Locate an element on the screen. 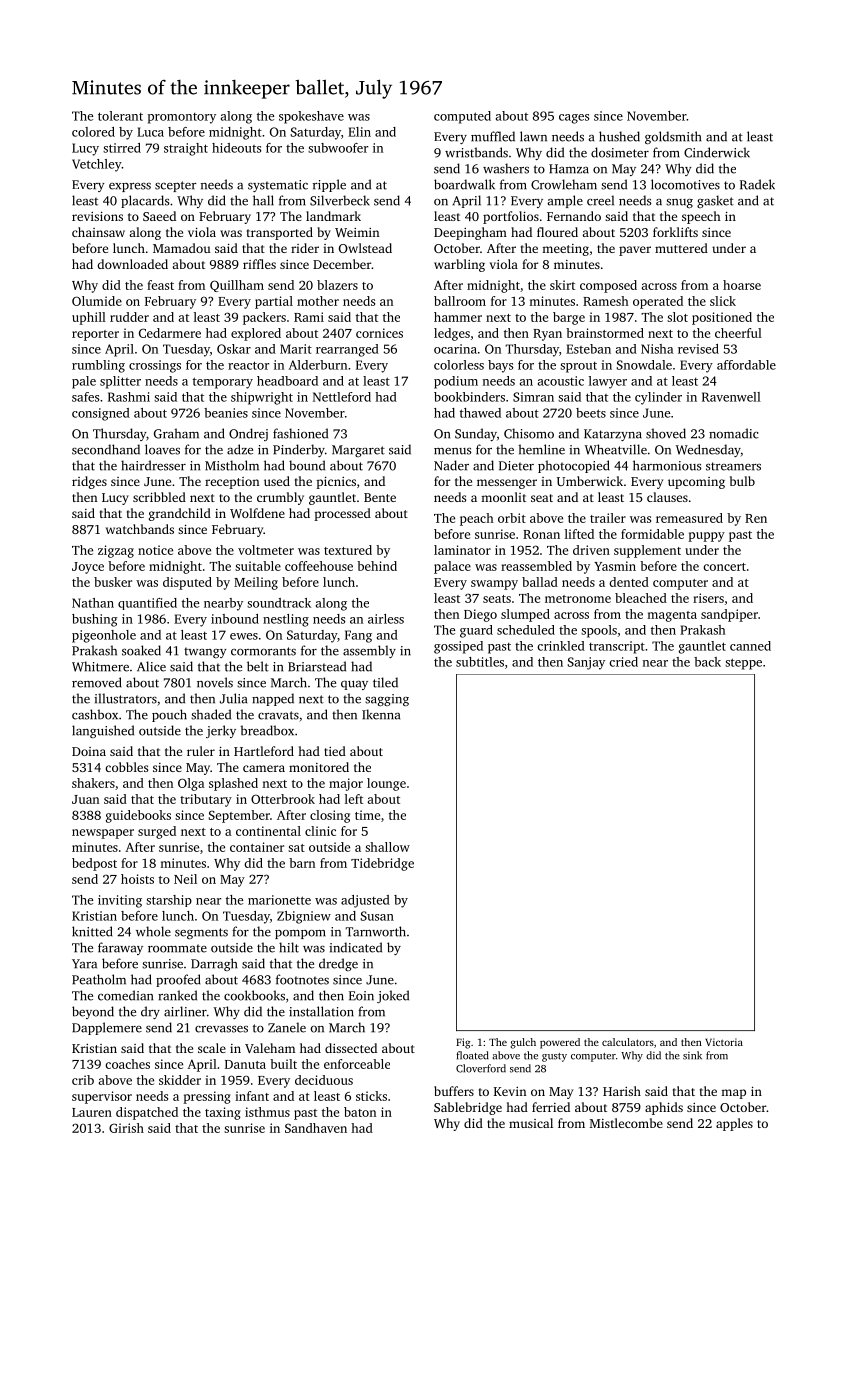 The width and height of the screenshot is (849, 1400). promontory is located at coordinates (182, 118).
